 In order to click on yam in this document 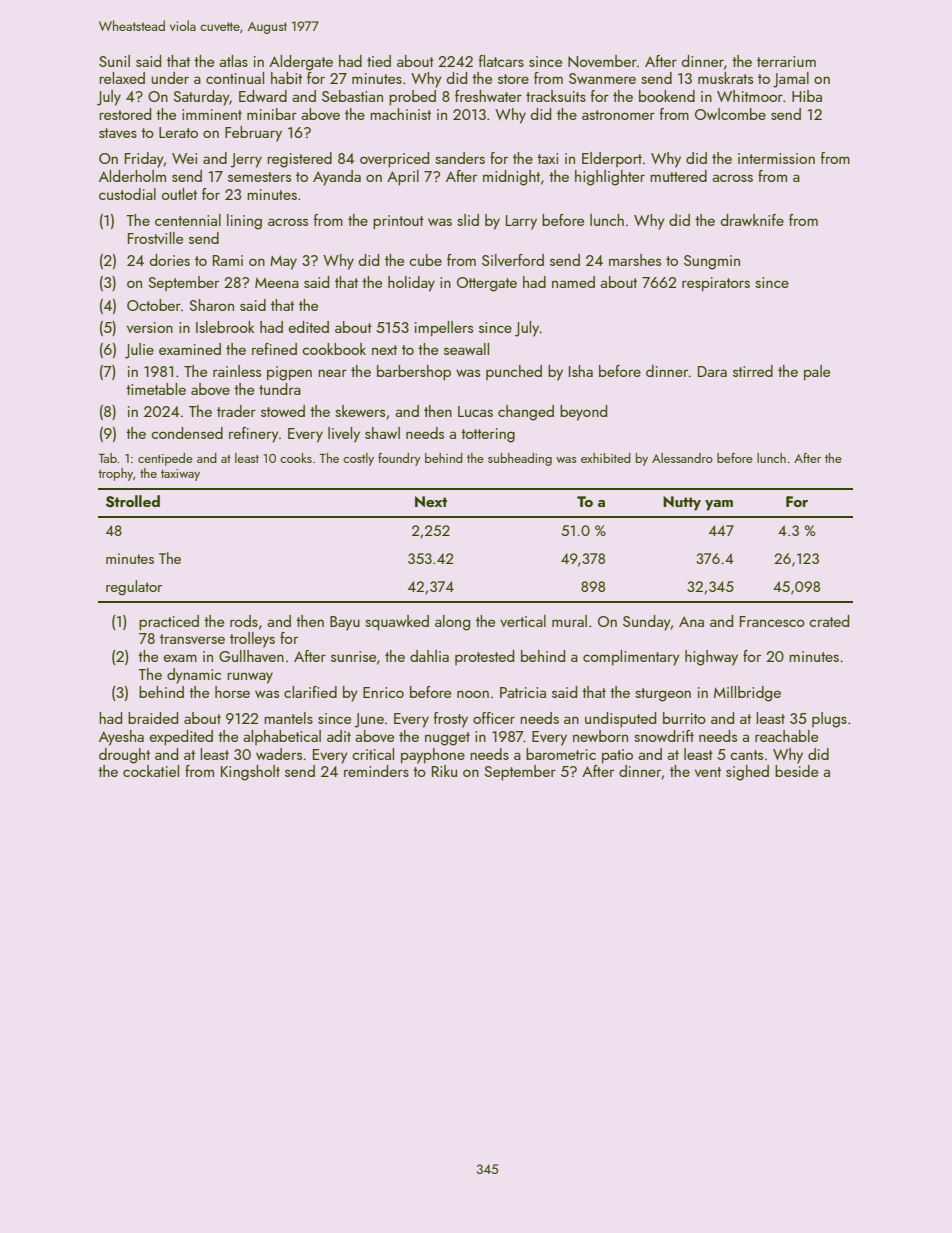, I will do `click(719, 505)`.
